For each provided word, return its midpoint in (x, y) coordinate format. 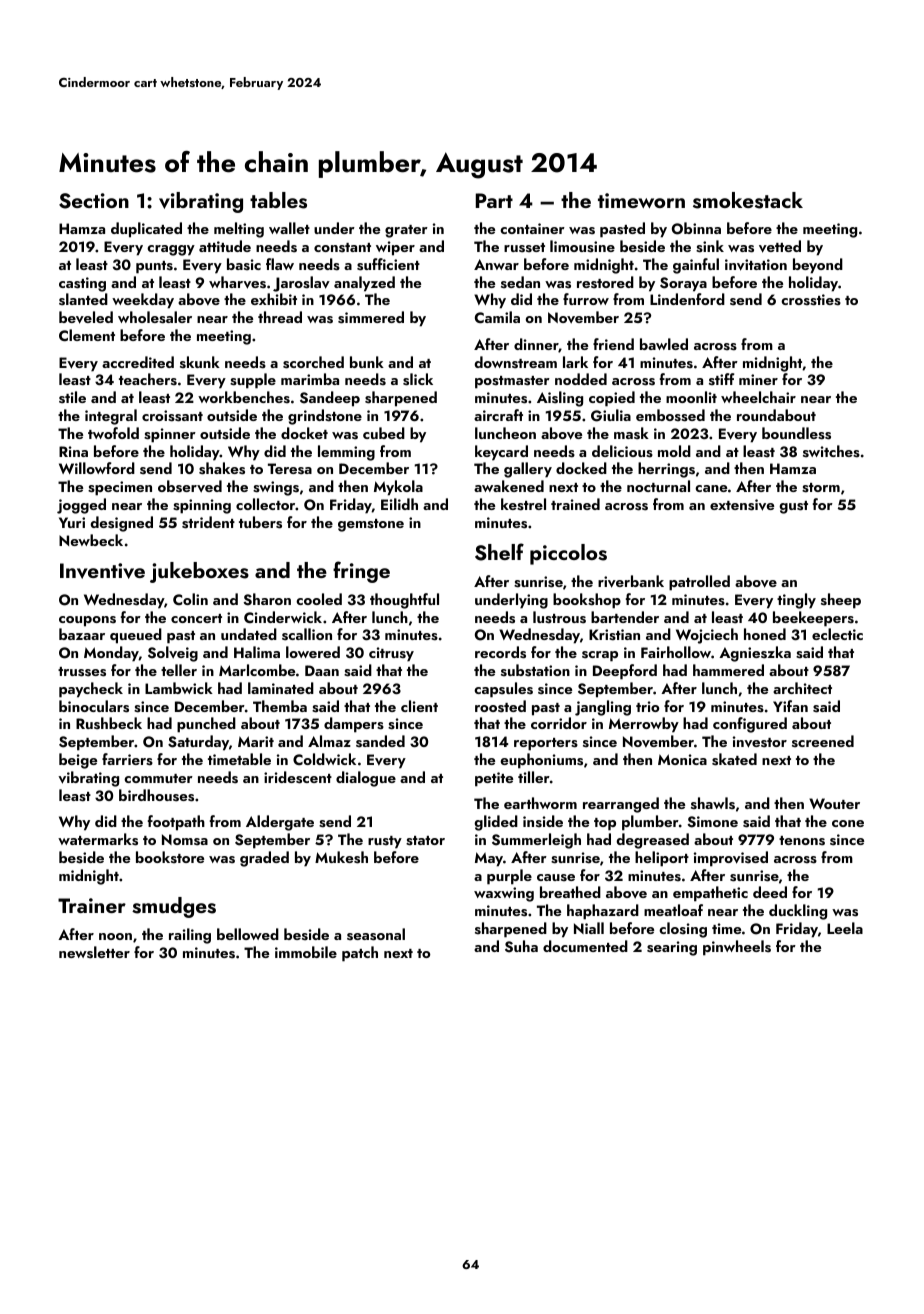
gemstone (371, 525)
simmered (371, 317)
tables (278, 200)
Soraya (683, 284)
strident (208, 522)
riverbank (631, 581)
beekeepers (813, 619)
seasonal (376, 934)
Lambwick (179, 688)
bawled (664, 344)
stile (72, 397)
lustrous (559, 617)
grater (406, 231)
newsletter (94, 952)
